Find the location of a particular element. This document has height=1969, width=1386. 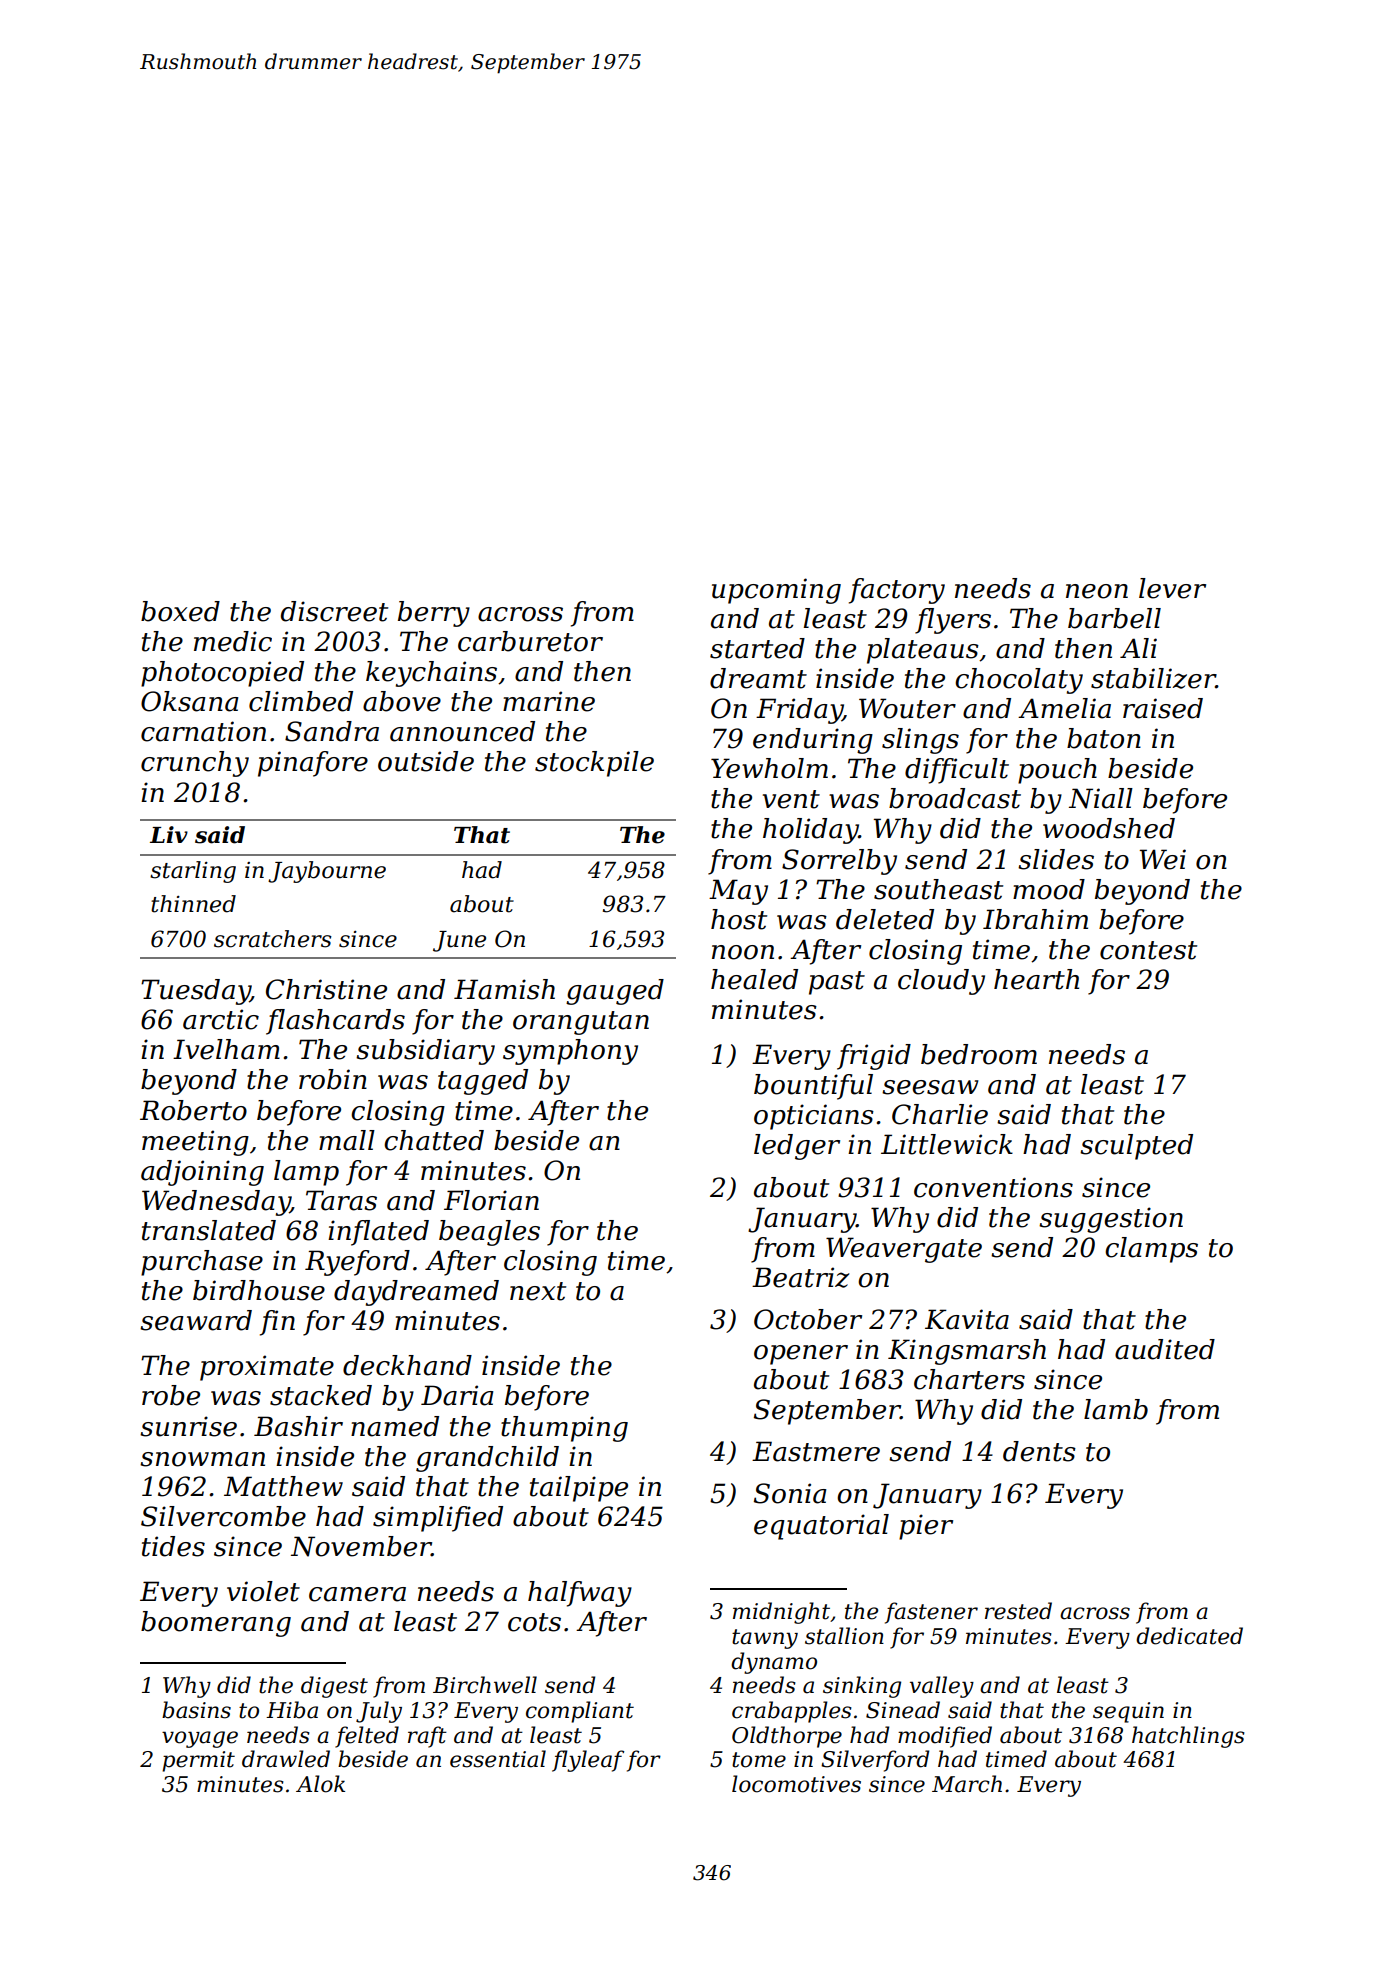

upcoming is located at coordinates (776, 591).
